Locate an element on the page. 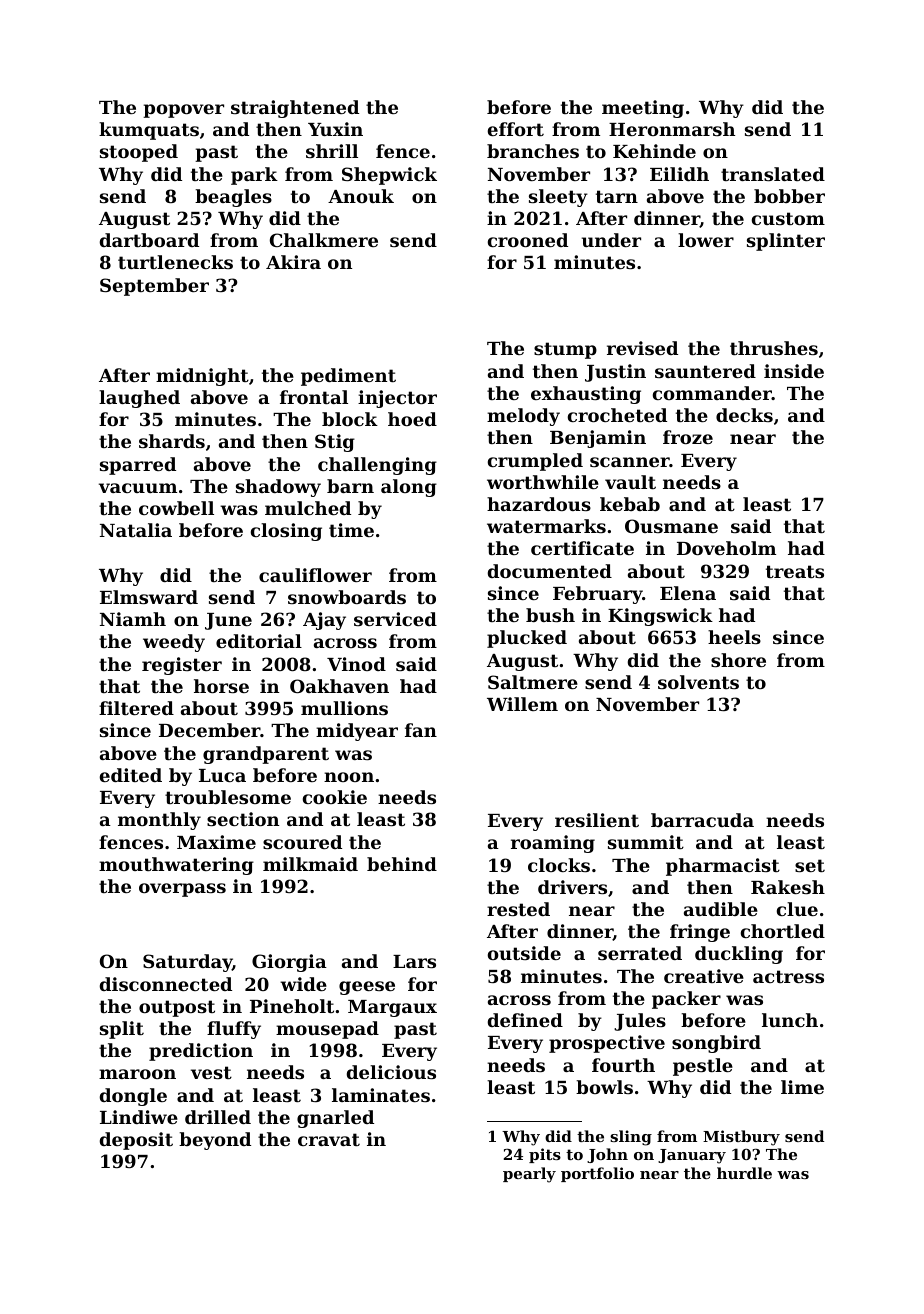  laughed is located at coordinates (139, 399).
